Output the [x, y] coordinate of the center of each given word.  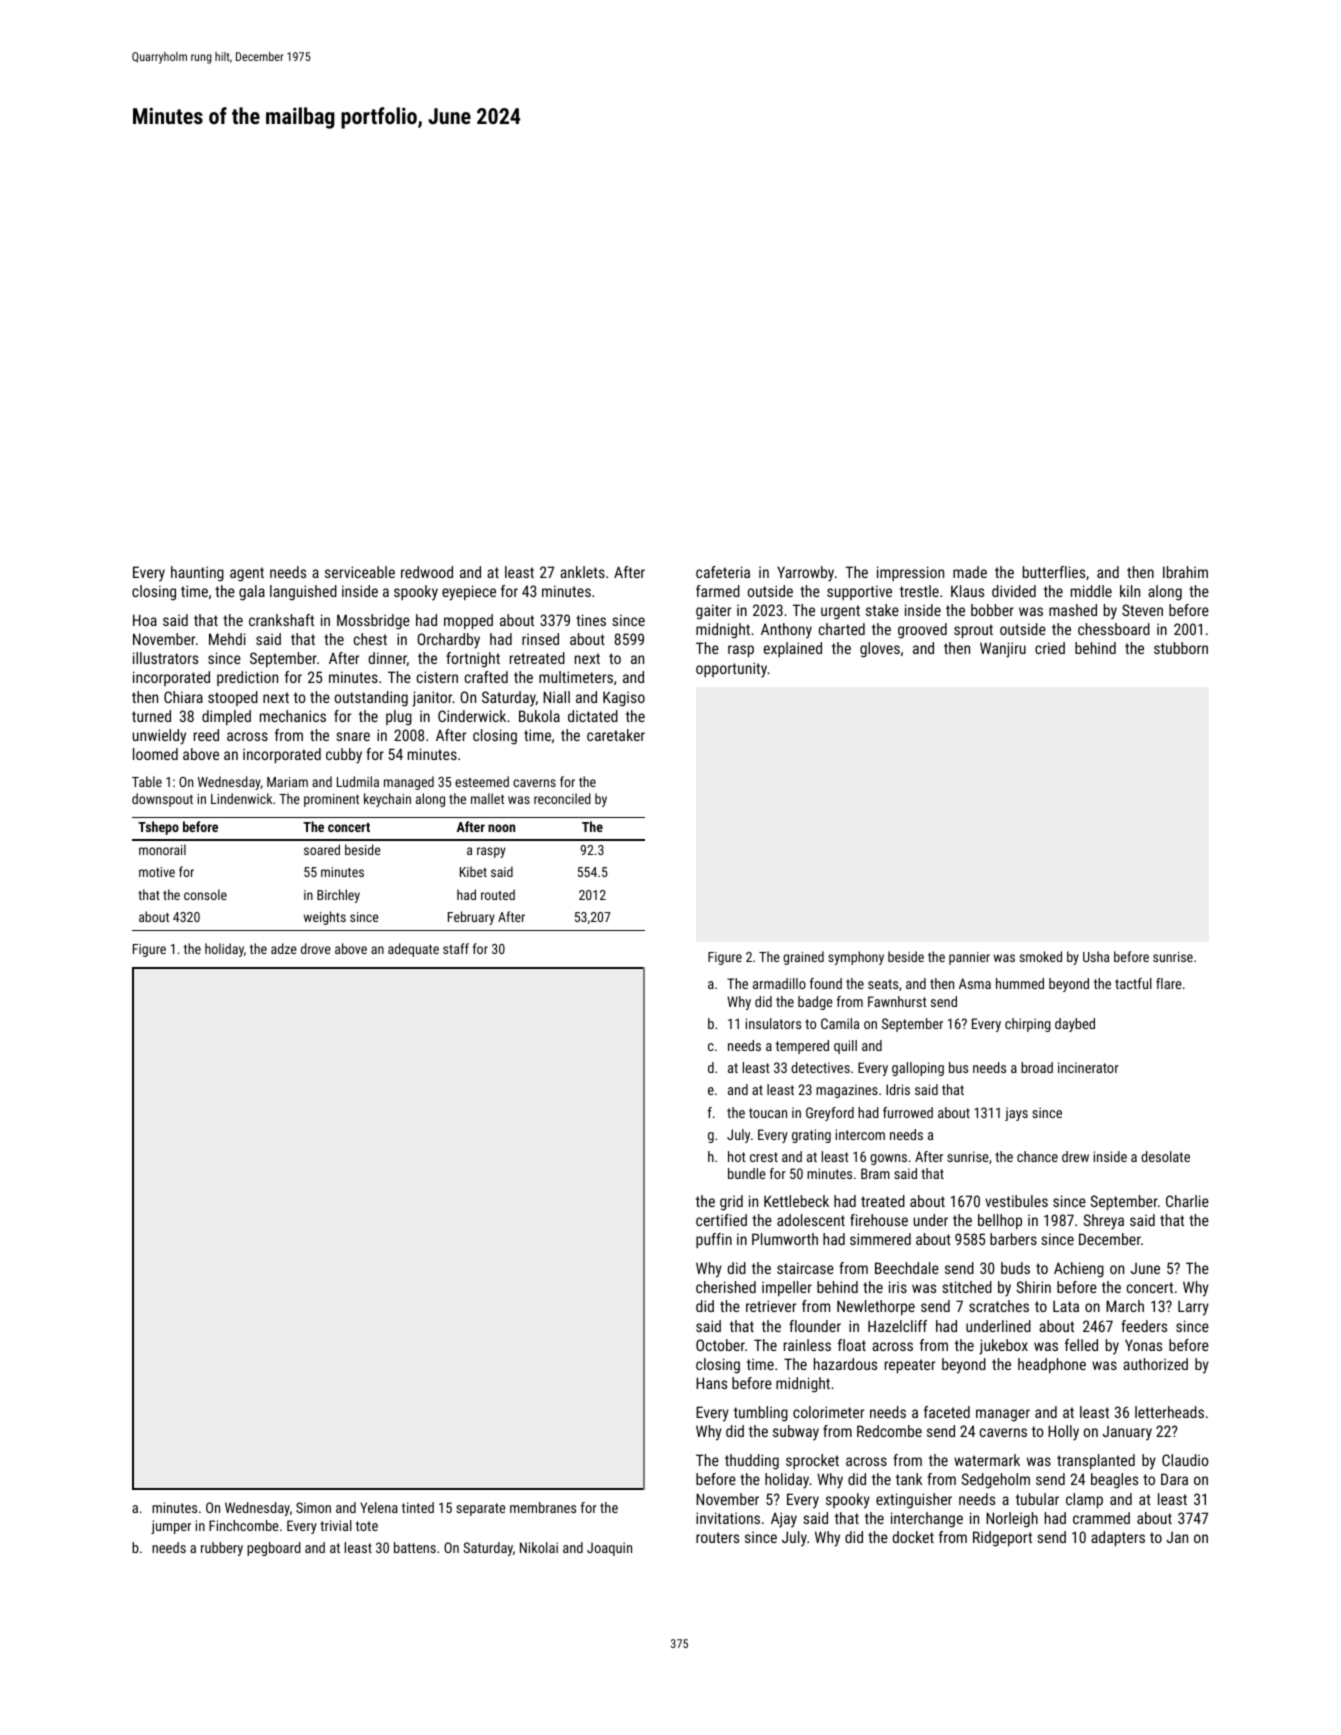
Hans [711, 1383]
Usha [1096, 956]
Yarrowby [805, 574]
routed [498, 894]
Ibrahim [1185, 572]
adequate [413, 950]
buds [1015, 1268]
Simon [313, 1507]
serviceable [360, 572]
